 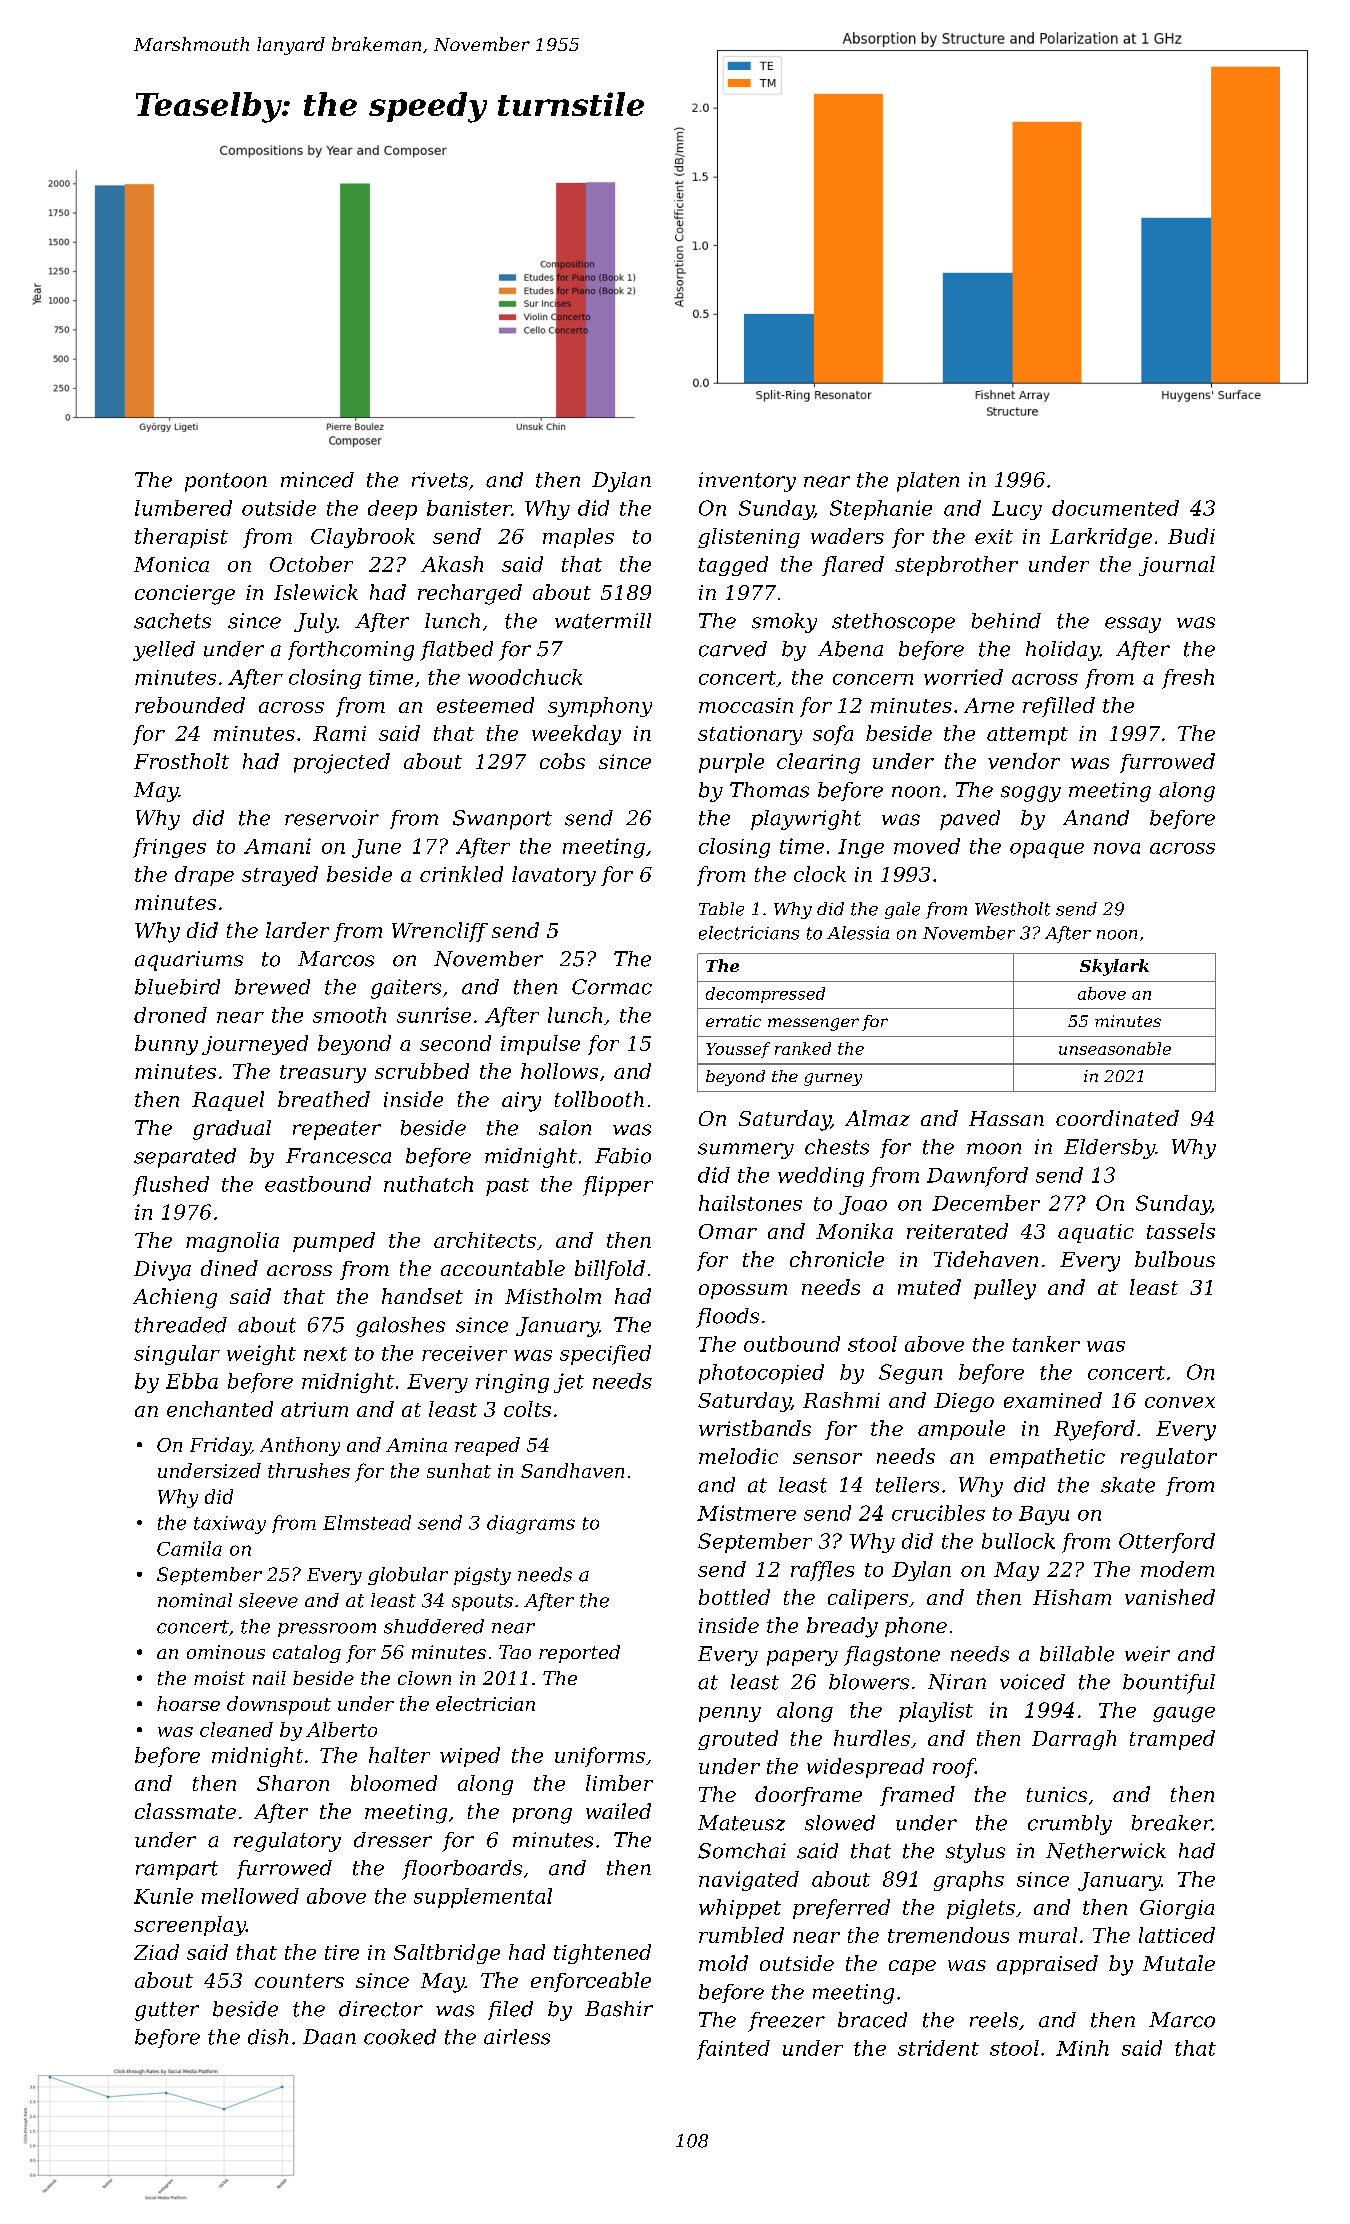 I want to click on magnolia, so click(x=232, y=1242).
